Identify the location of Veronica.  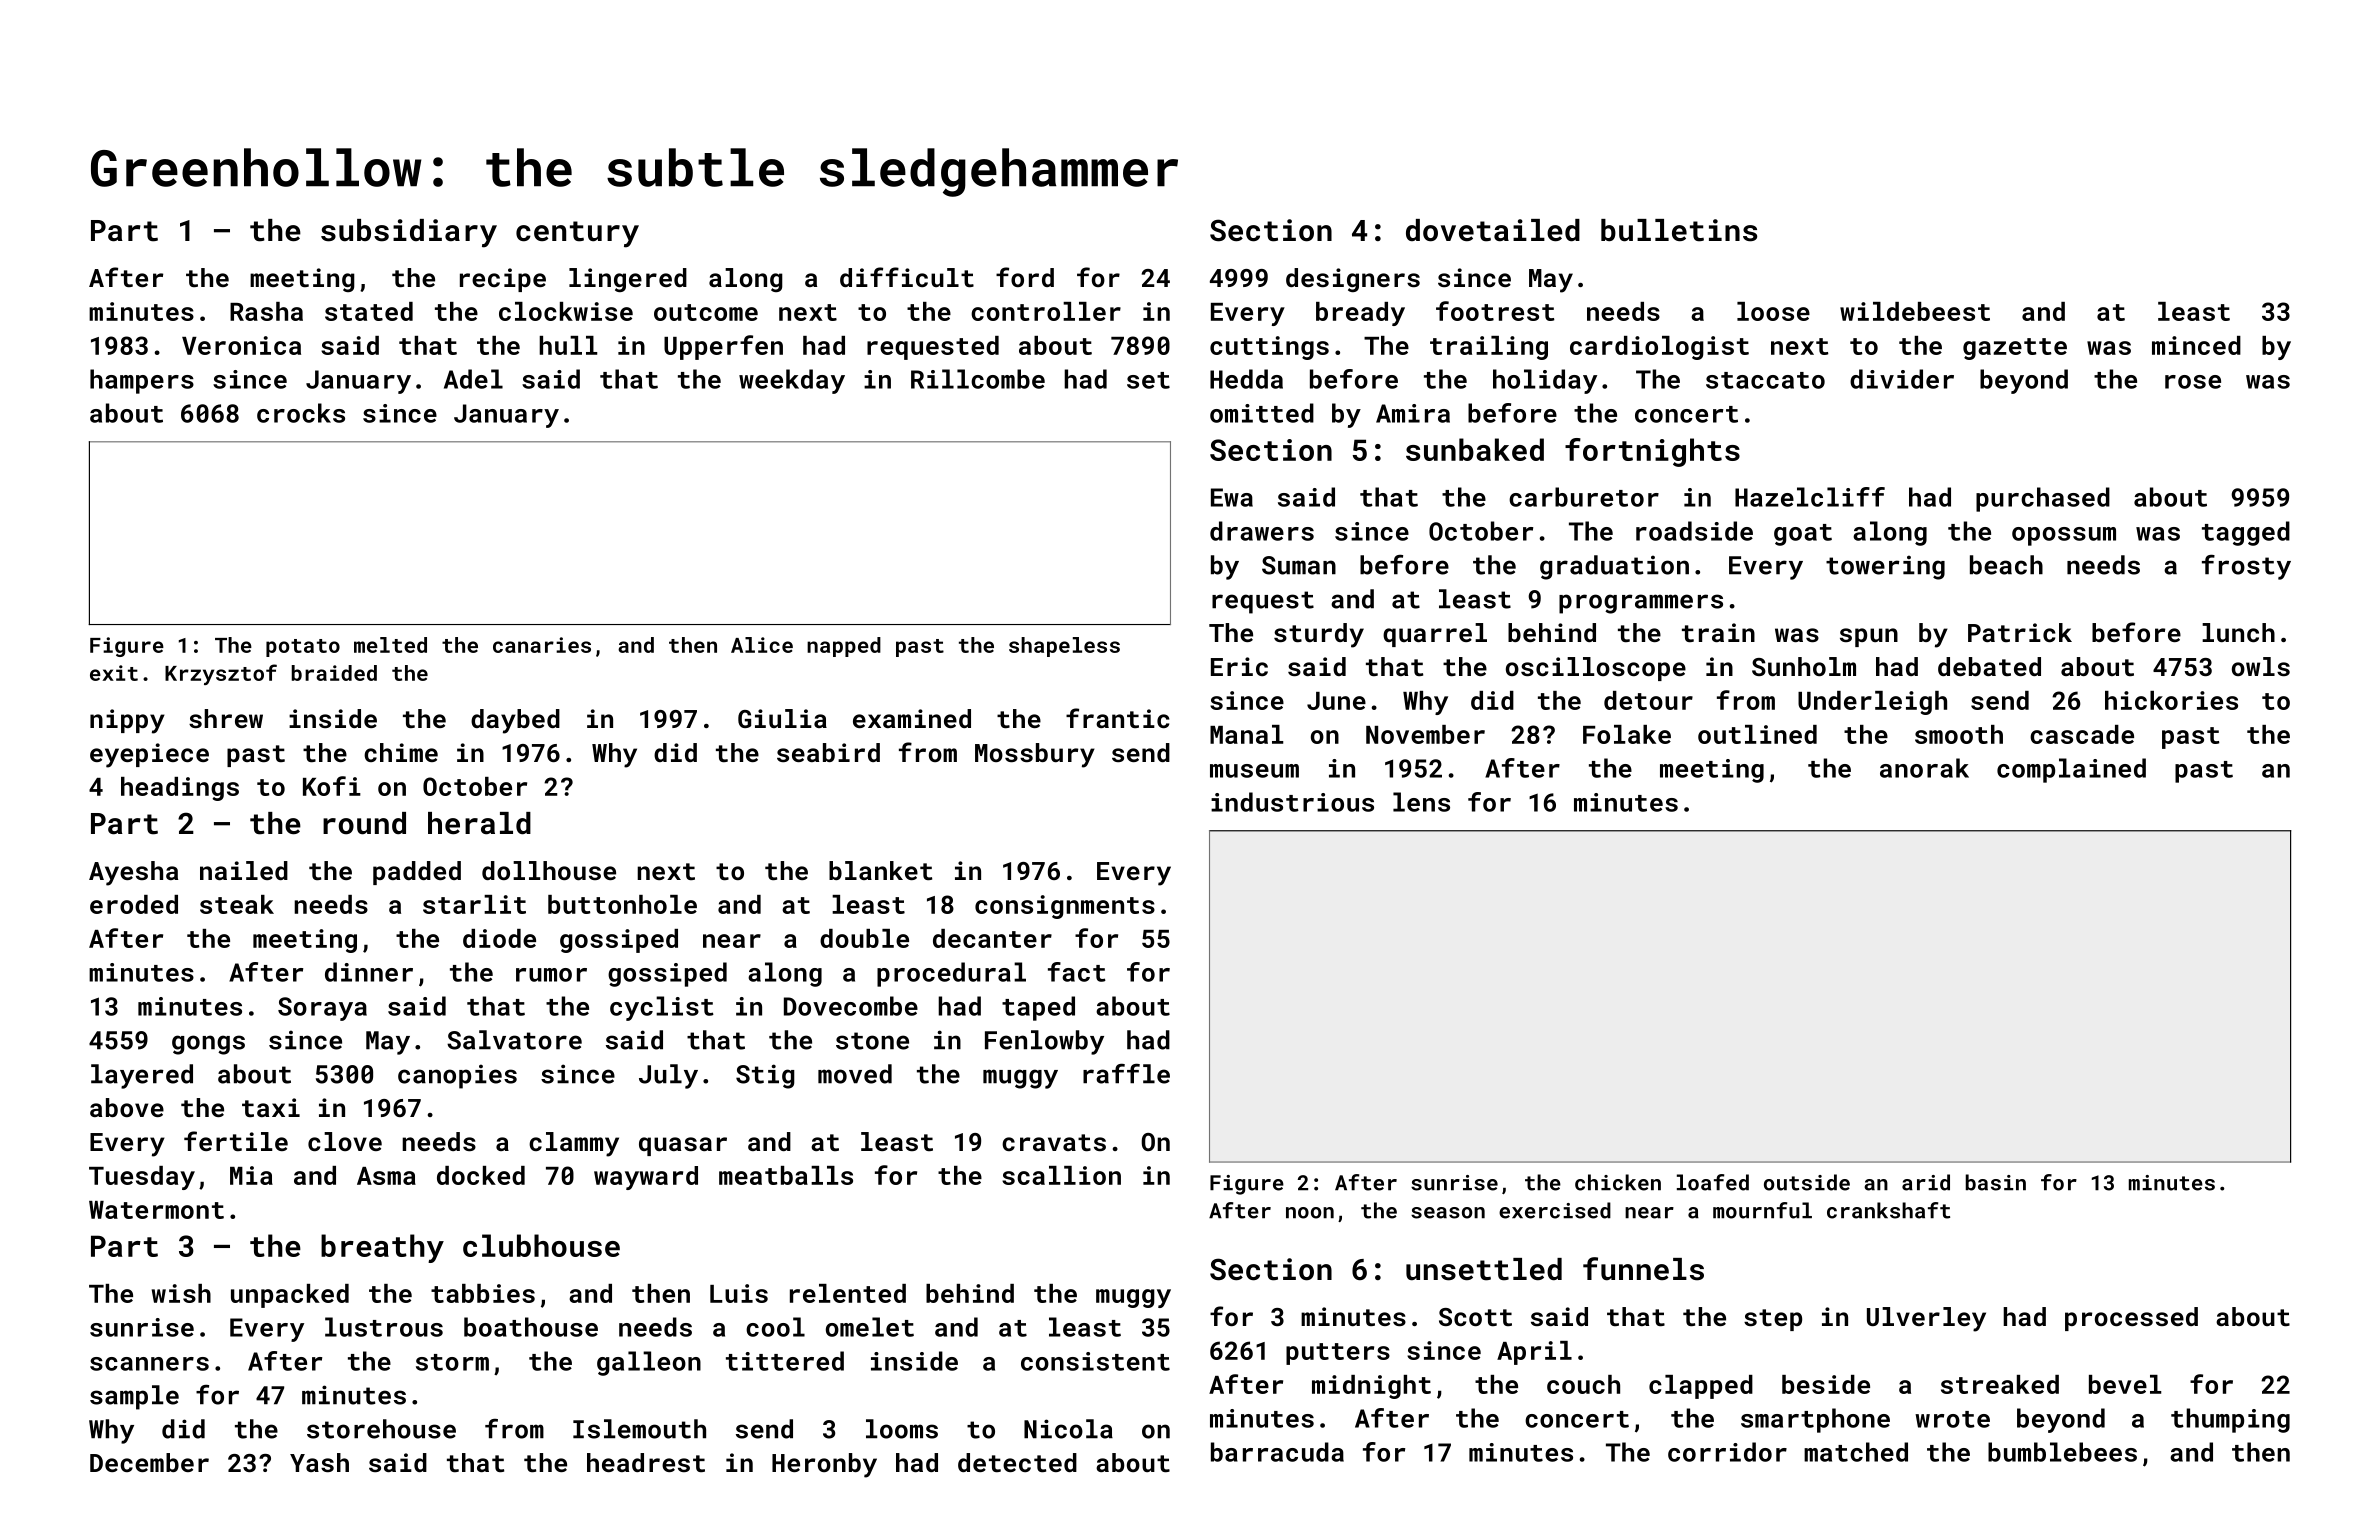
(241, 345).
